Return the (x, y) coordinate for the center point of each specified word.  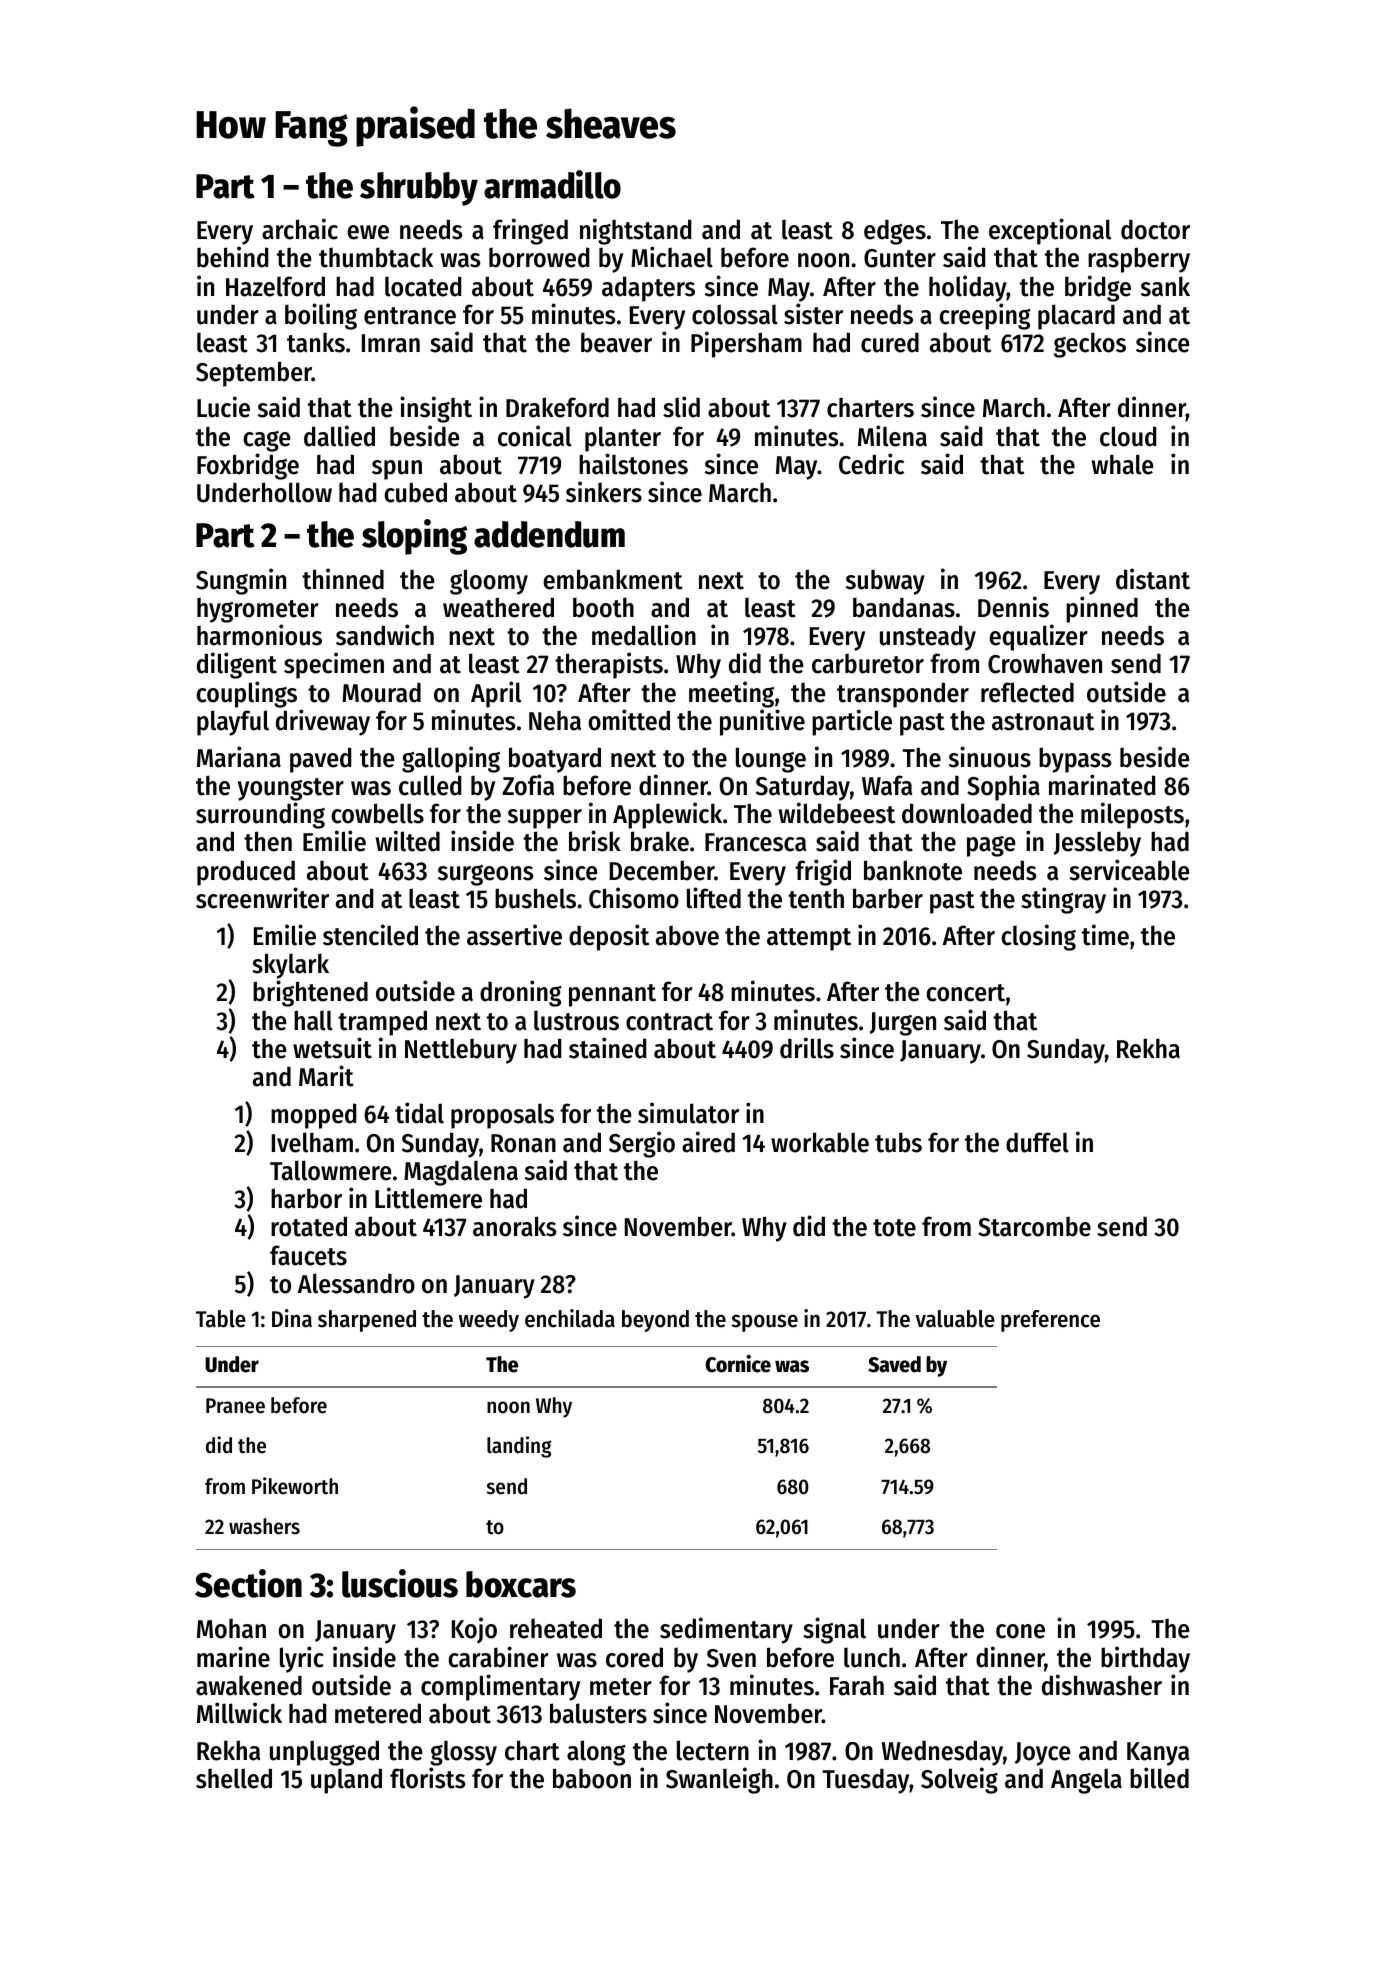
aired (708, 1142)
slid (681, 407)
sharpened (367, 1321)
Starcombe (1034, 1226)
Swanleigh (719, 1780)
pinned (1102, 609)
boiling (321, 316)
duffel (1037, 1142)
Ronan (523, 1143)
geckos (1090, 345)
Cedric (871, 464)
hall (313, 1020)
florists (427, 1778)
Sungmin (241, 581)
